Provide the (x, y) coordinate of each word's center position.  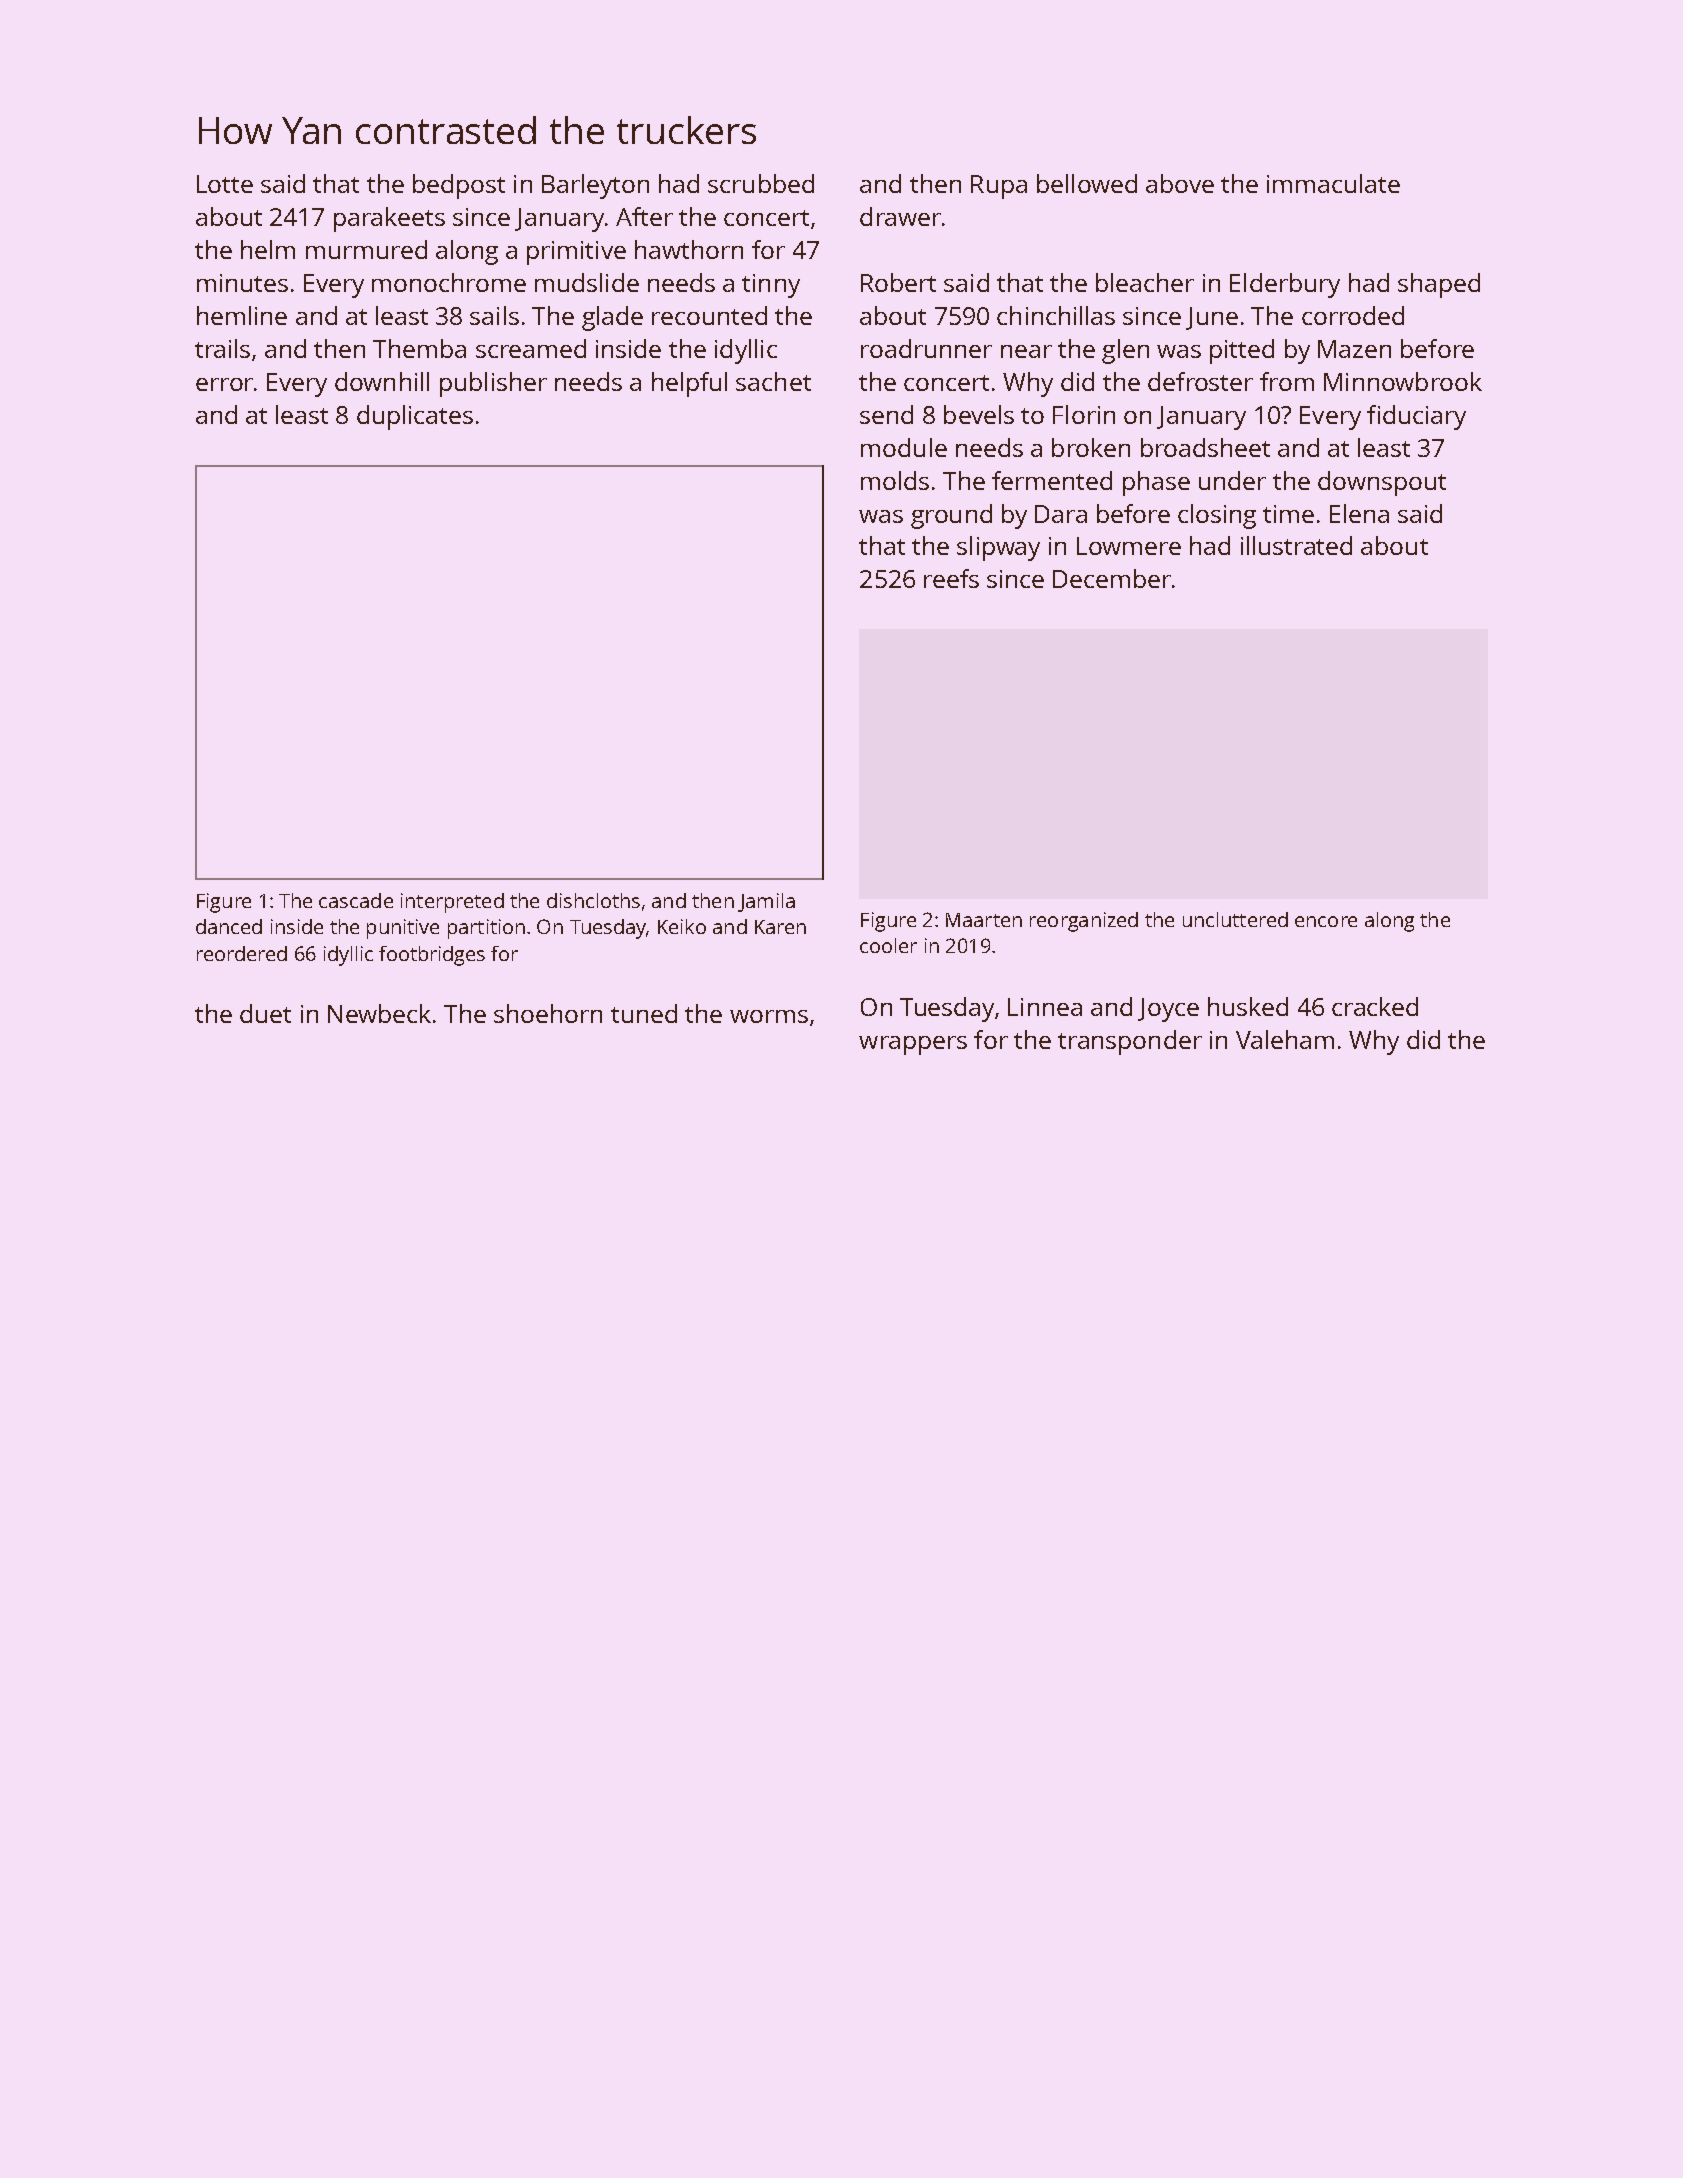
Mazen (1354, 349)
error (224, 384)
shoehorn (548, 1013)
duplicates (415, 417)
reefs (951, 578)
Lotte (225, 184)
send (886, 414)
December (1112, 578)
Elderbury (1285, 285)
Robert (898, 282)
